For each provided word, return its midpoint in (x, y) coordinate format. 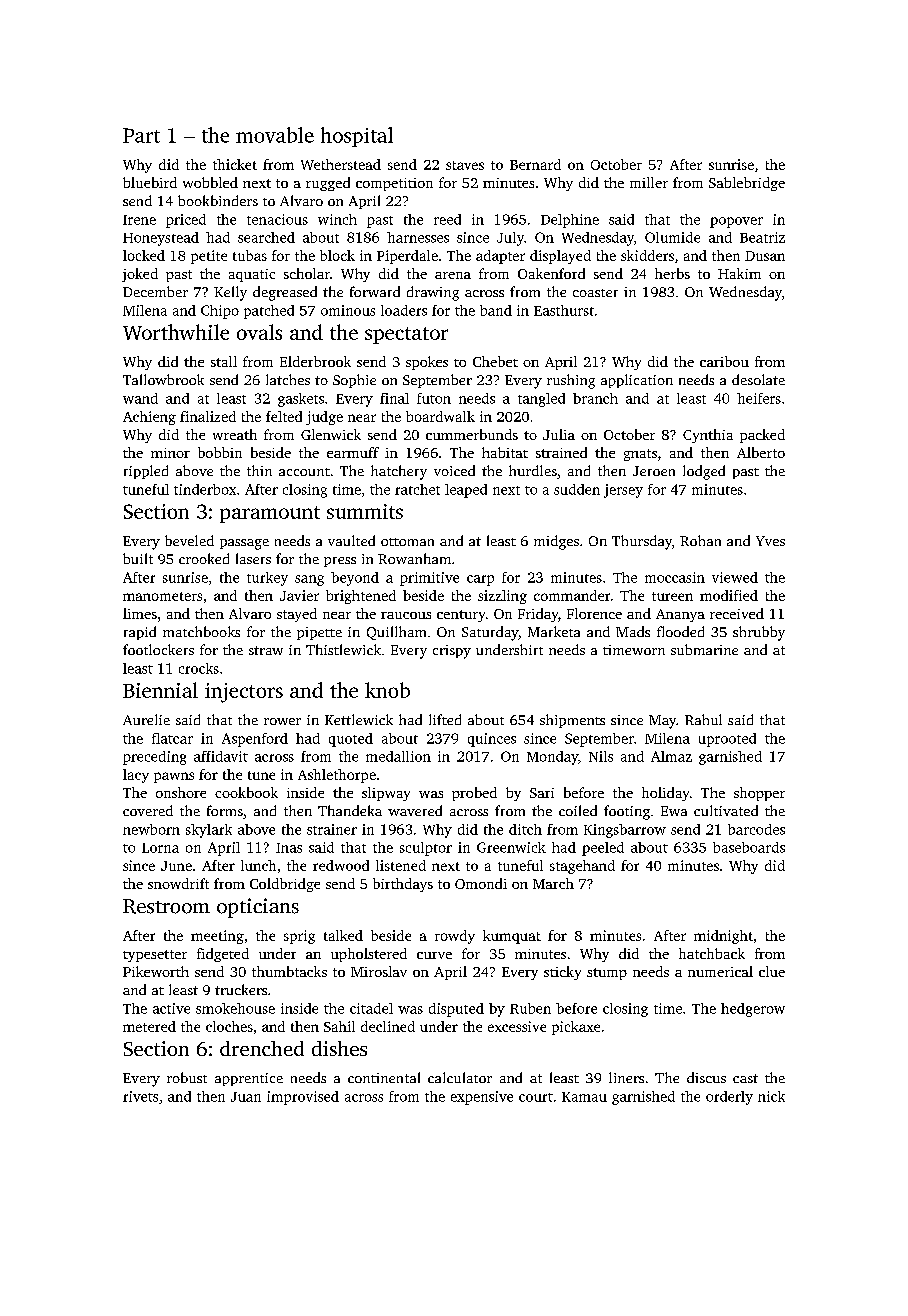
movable (275, 135)
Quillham (396, 633)
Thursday (642, 542)
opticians (258, 908)
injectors (244, 693)
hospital (357, 137)
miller (649, 182)
